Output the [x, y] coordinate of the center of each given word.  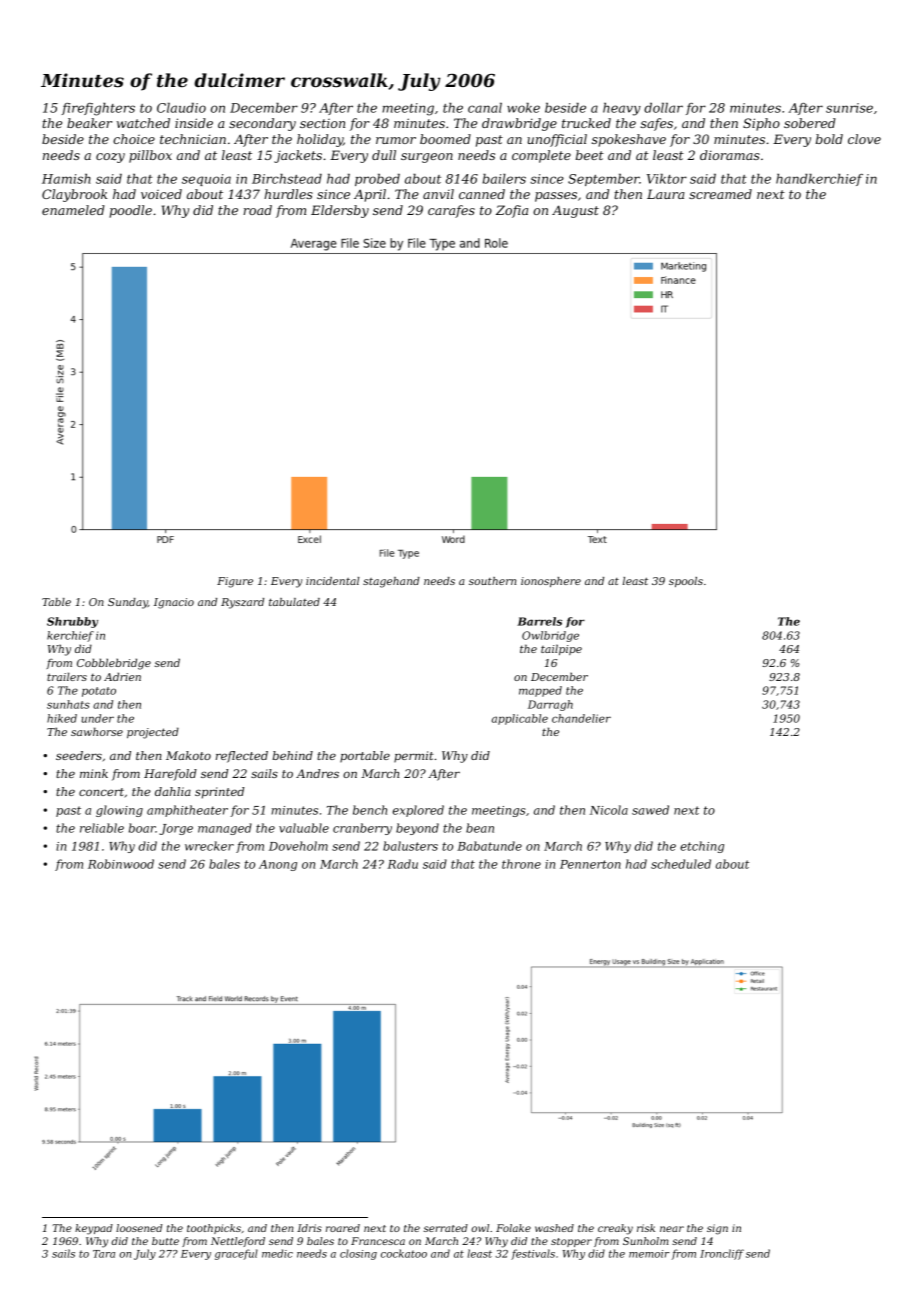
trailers [67, 676]
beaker [89, 123]
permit [414, 757]
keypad [94, 1229]
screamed [720, 194]
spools [686, 582]
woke [523, 108]
